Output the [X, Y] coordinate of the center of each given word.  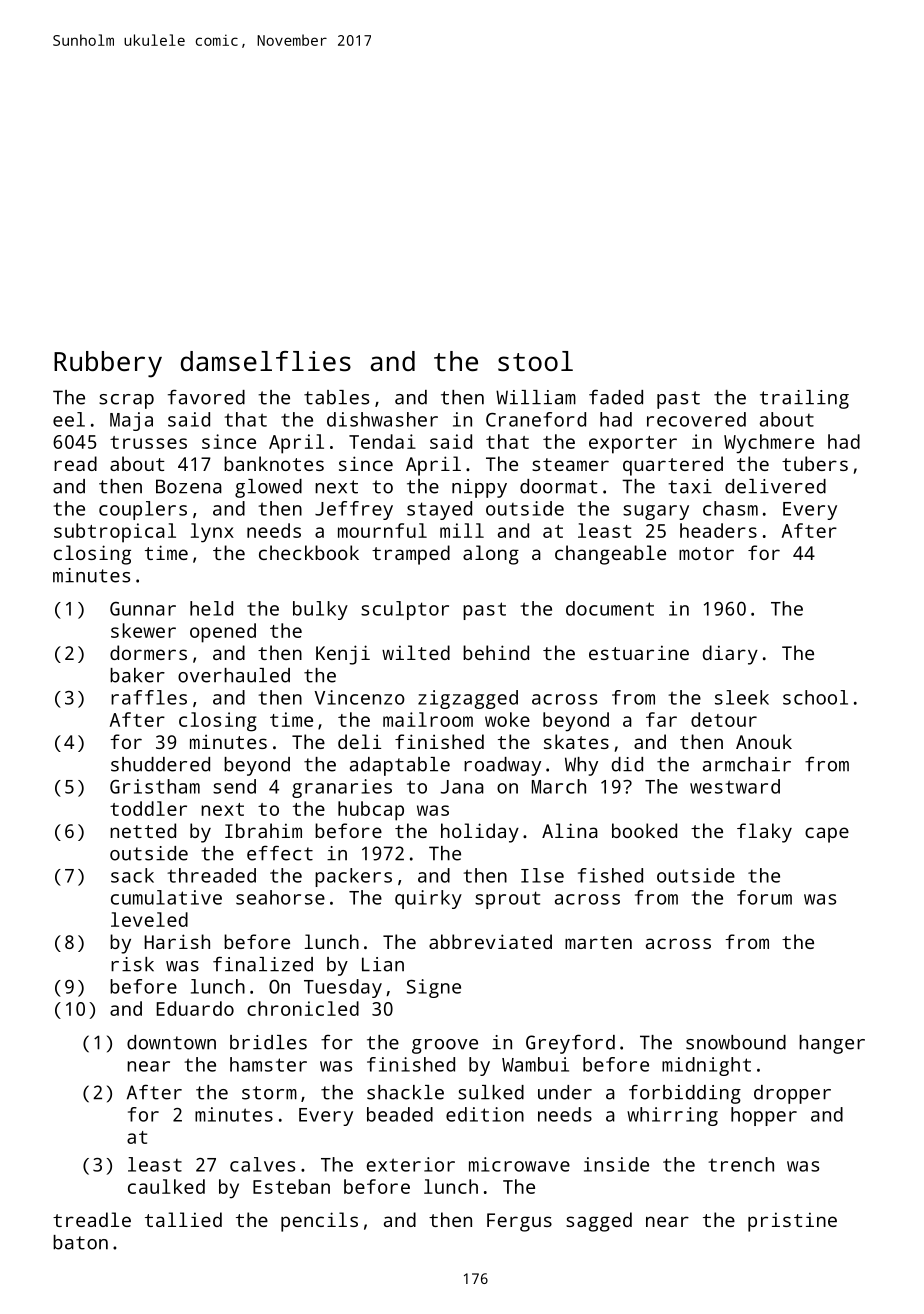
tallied [183, 1219]
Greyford [570, 1044]
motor [706, 553]
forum [764, 897]
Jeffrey [354, 510]
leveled [149, 919]
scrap [126, 401]
